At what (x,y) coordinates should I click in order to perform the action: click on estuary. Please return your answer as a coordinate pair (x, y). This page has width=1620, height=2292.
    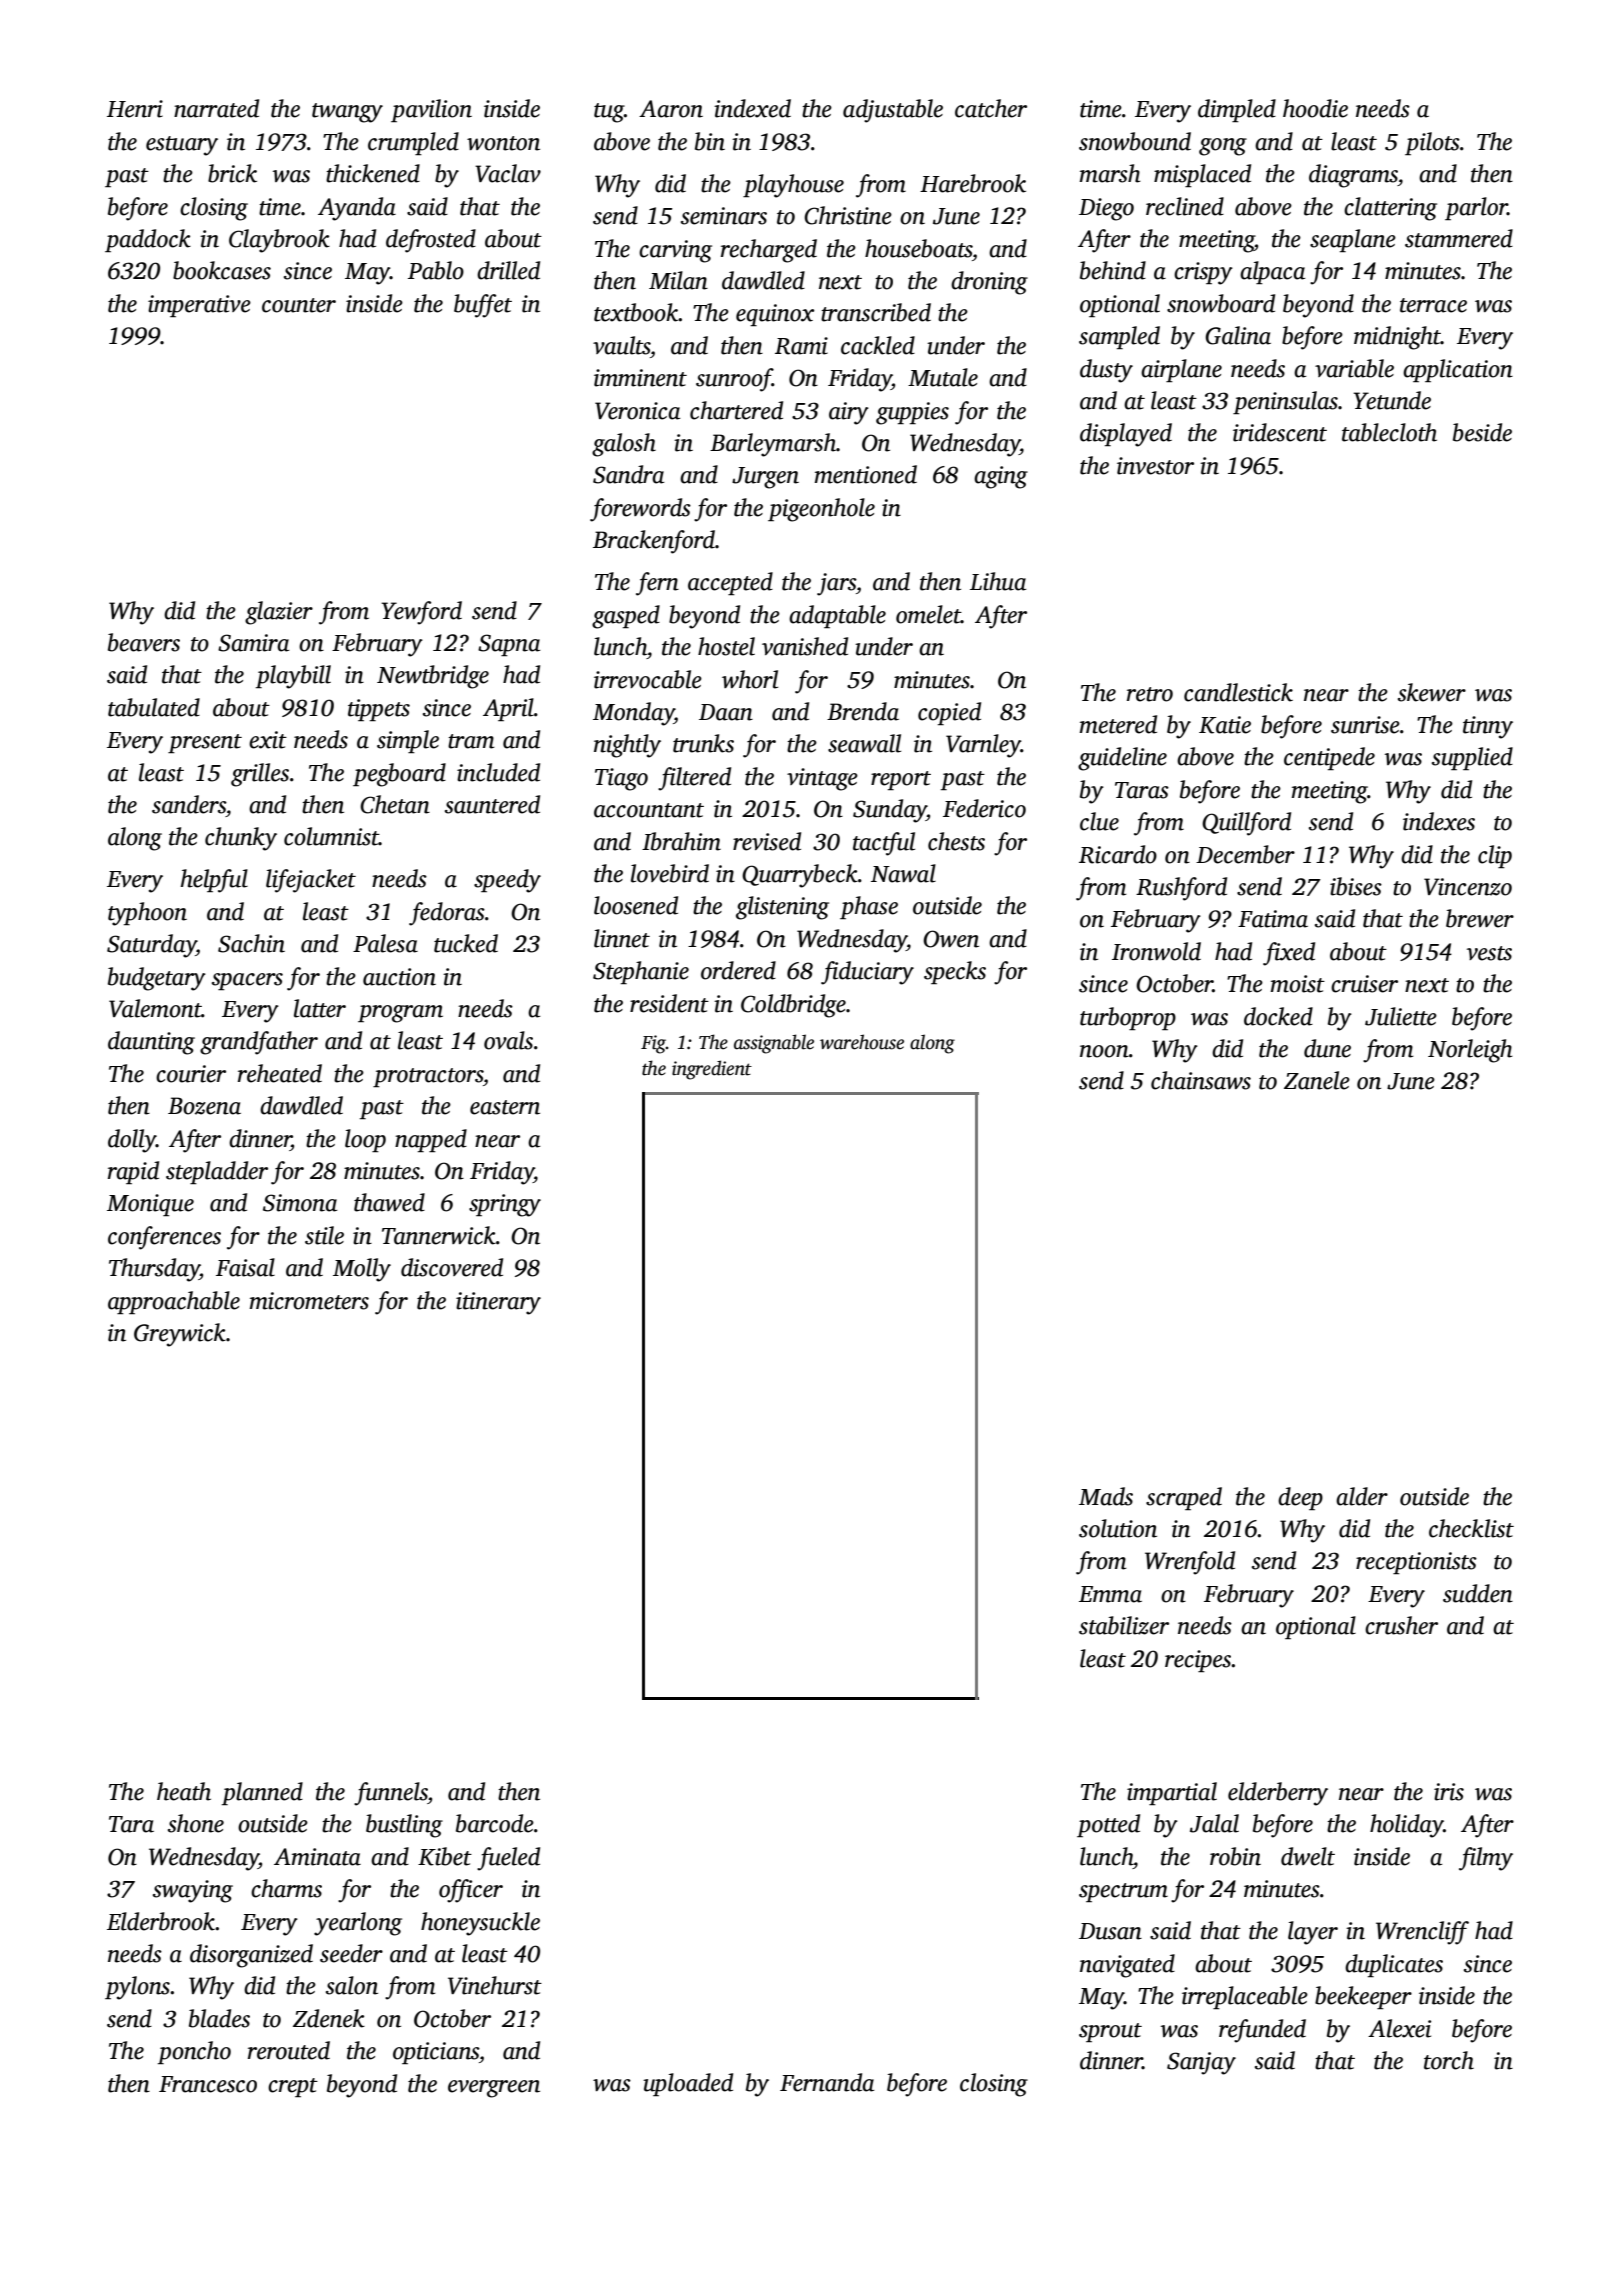
    Looking at the image, I should click on (182, 146).
